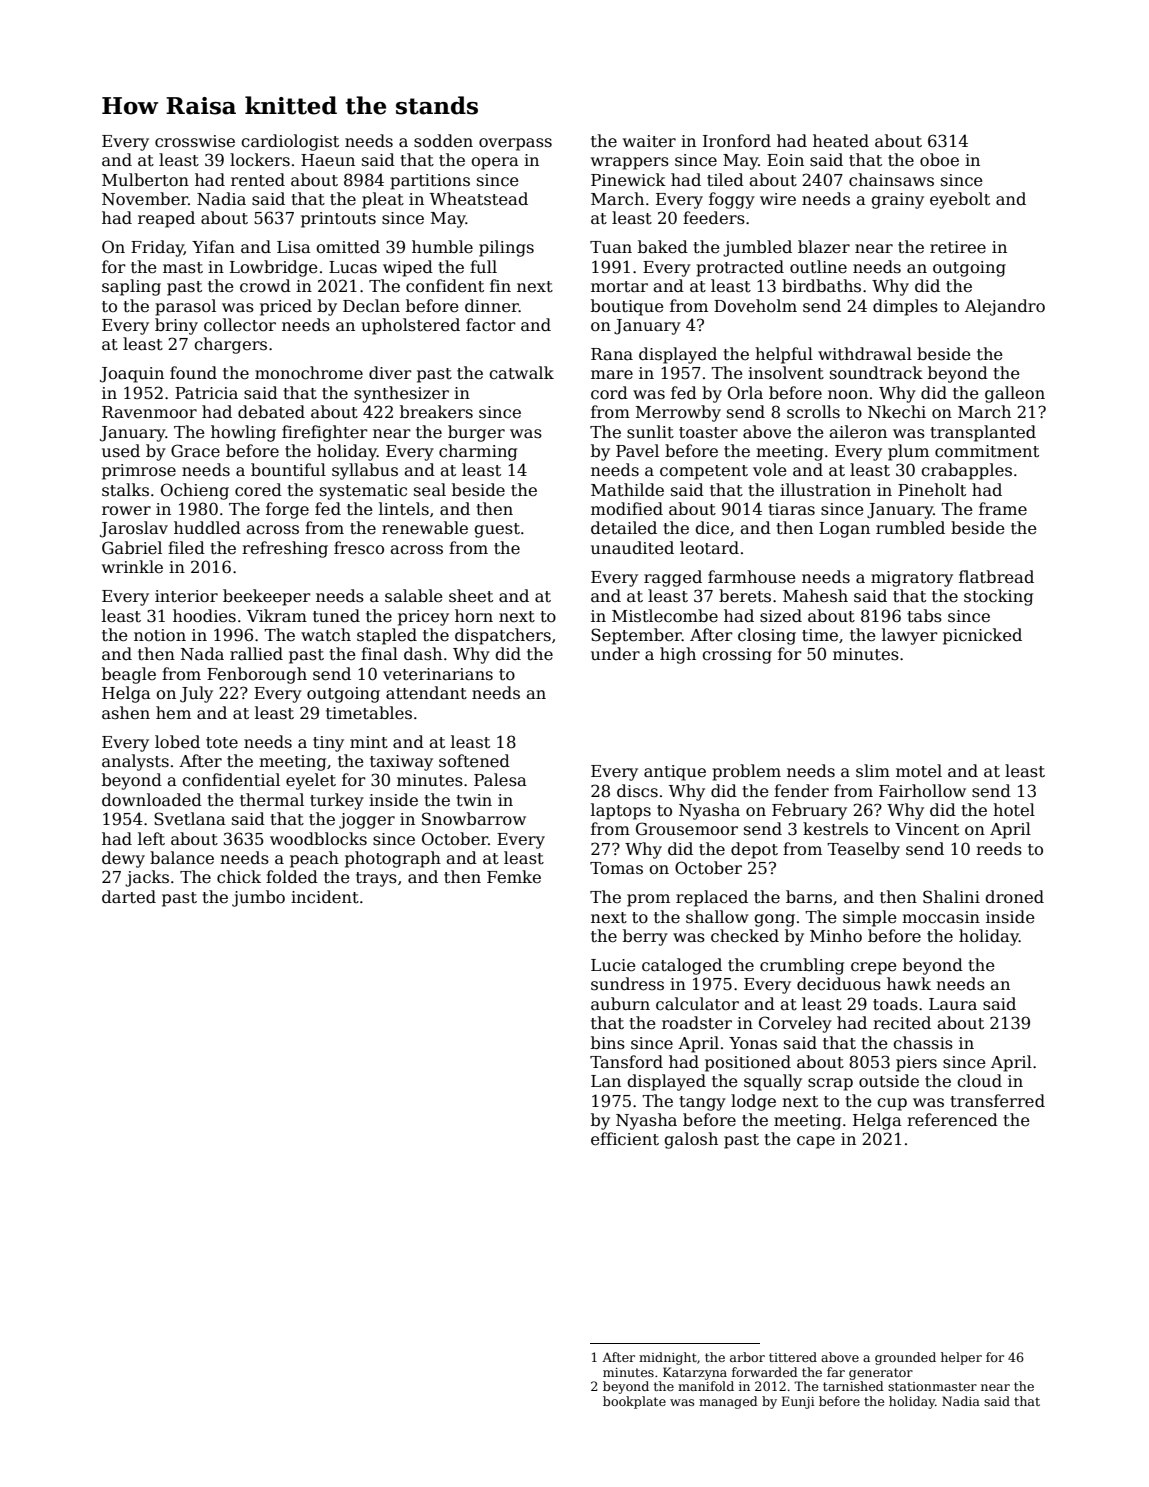 This page has height=1487, width=1149. Describe the element at coordinates (996, 577) in the page. I see `flatbread` at that location.
